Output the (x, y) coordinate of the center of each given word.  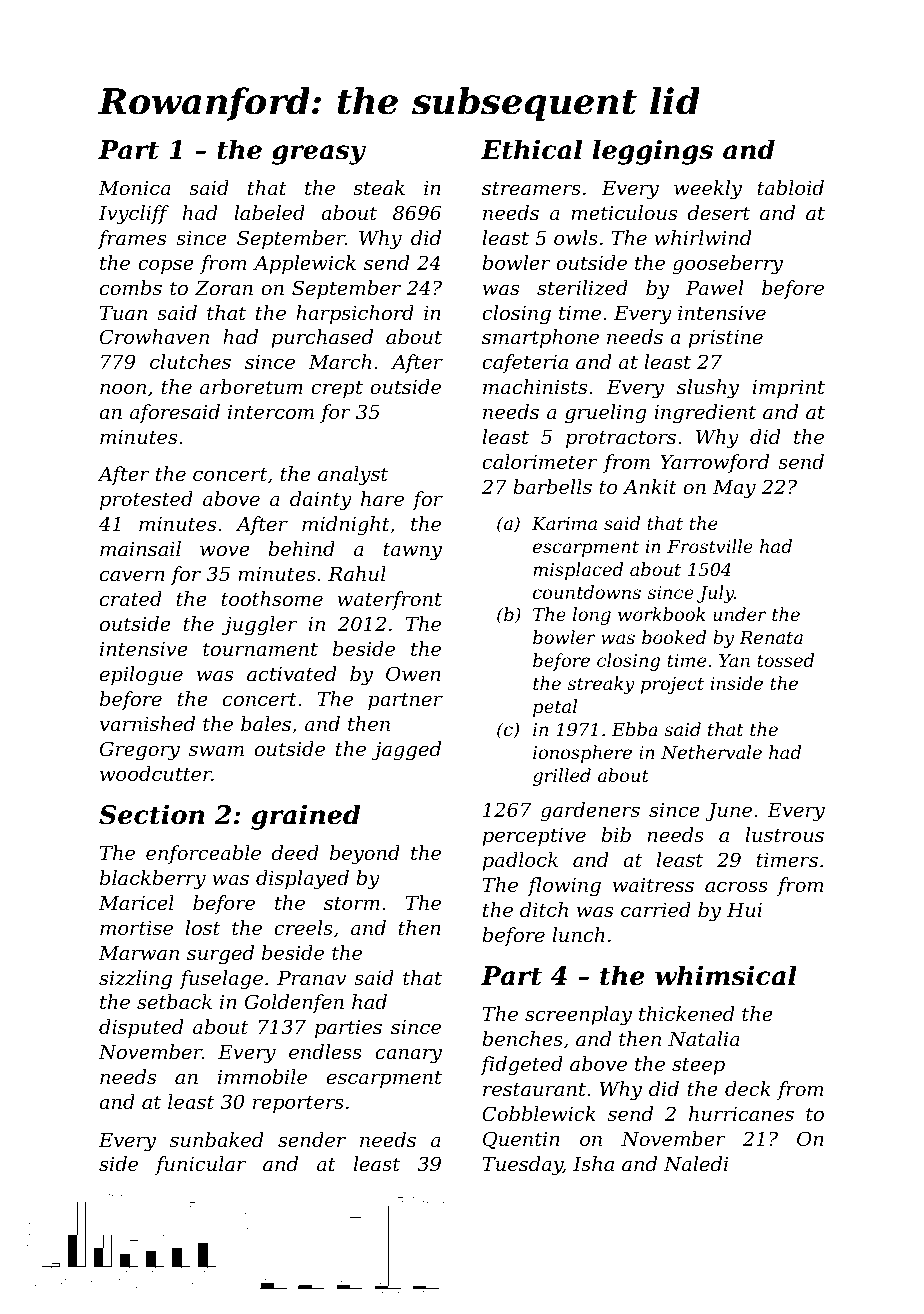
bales (266, 723)
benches (522, 1038)
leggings (652, 152)
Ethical (531, 149)
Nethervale (711, 752)
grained (305, 817)
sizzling (135, 980)
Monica (135, 187)
